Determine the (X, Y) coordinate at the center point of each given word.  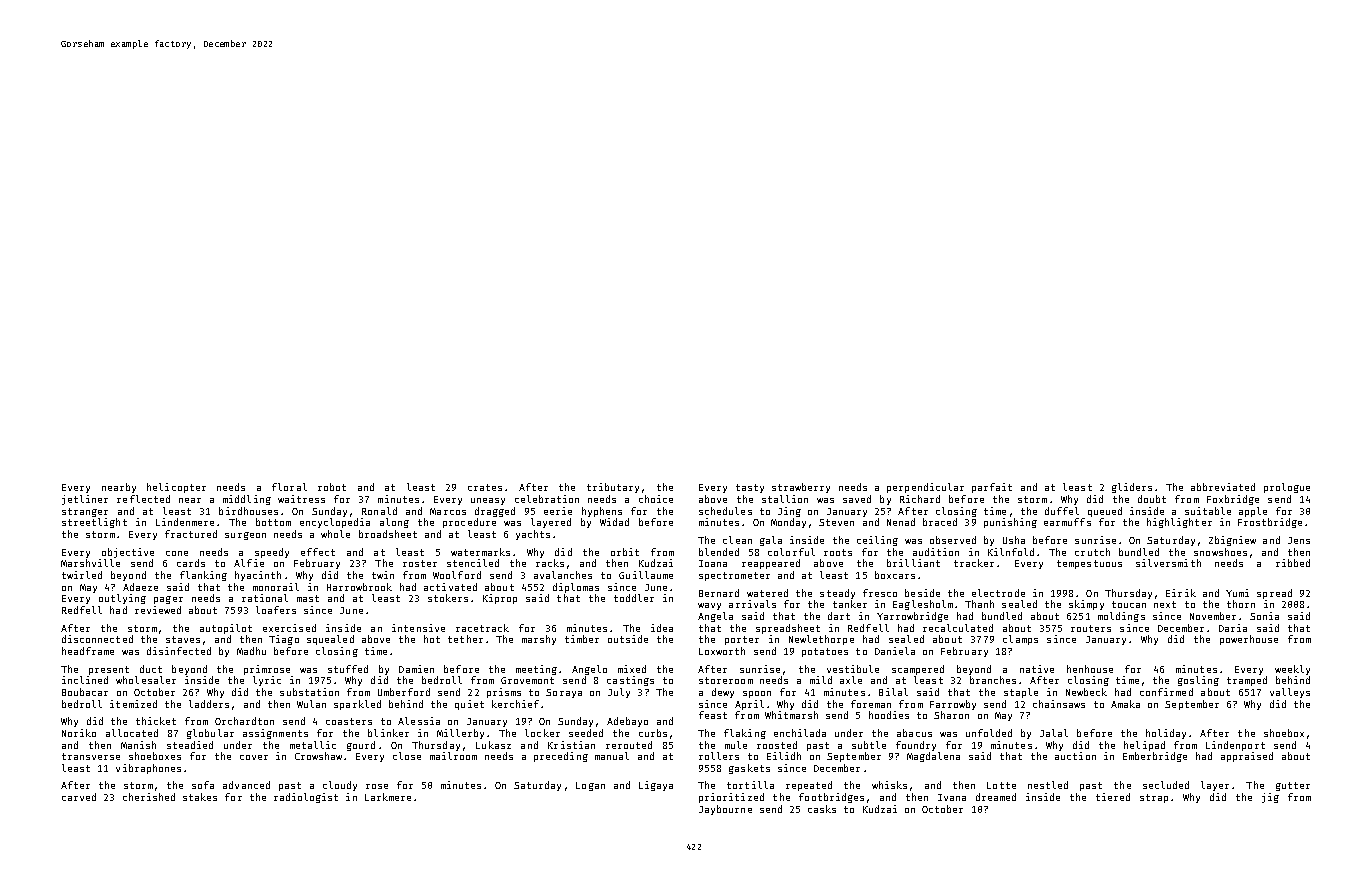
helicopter (176, 488)
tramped (1247, 681)
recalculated (958, 628)
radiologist (306, 798)
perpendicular (925, 488)
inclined (85, 680)
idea (662, 628)
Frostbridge (1270, 523)
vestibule (853, 669)
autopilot (226, 629)
